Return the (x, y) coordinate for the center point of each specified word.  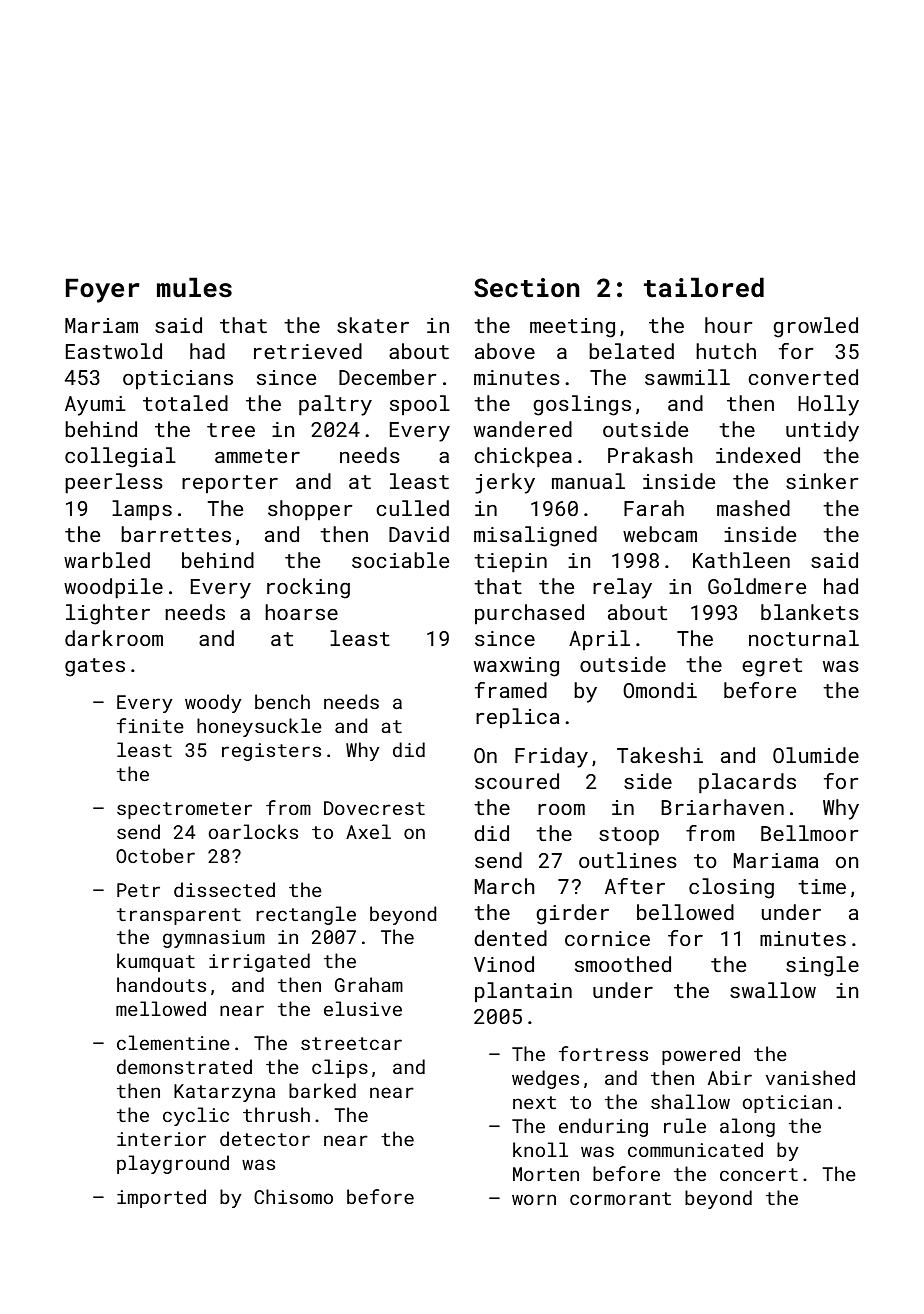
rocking (308, 588)
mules (194, 287)
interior (161, 1139)
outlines (628, 860)
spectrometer (184, 810)
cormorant (620, 1198)
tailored (704, 287)
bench (282, 701)
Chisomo (293, 1196)
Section (527, 288)
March (504, 886)
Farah (654, 508)
